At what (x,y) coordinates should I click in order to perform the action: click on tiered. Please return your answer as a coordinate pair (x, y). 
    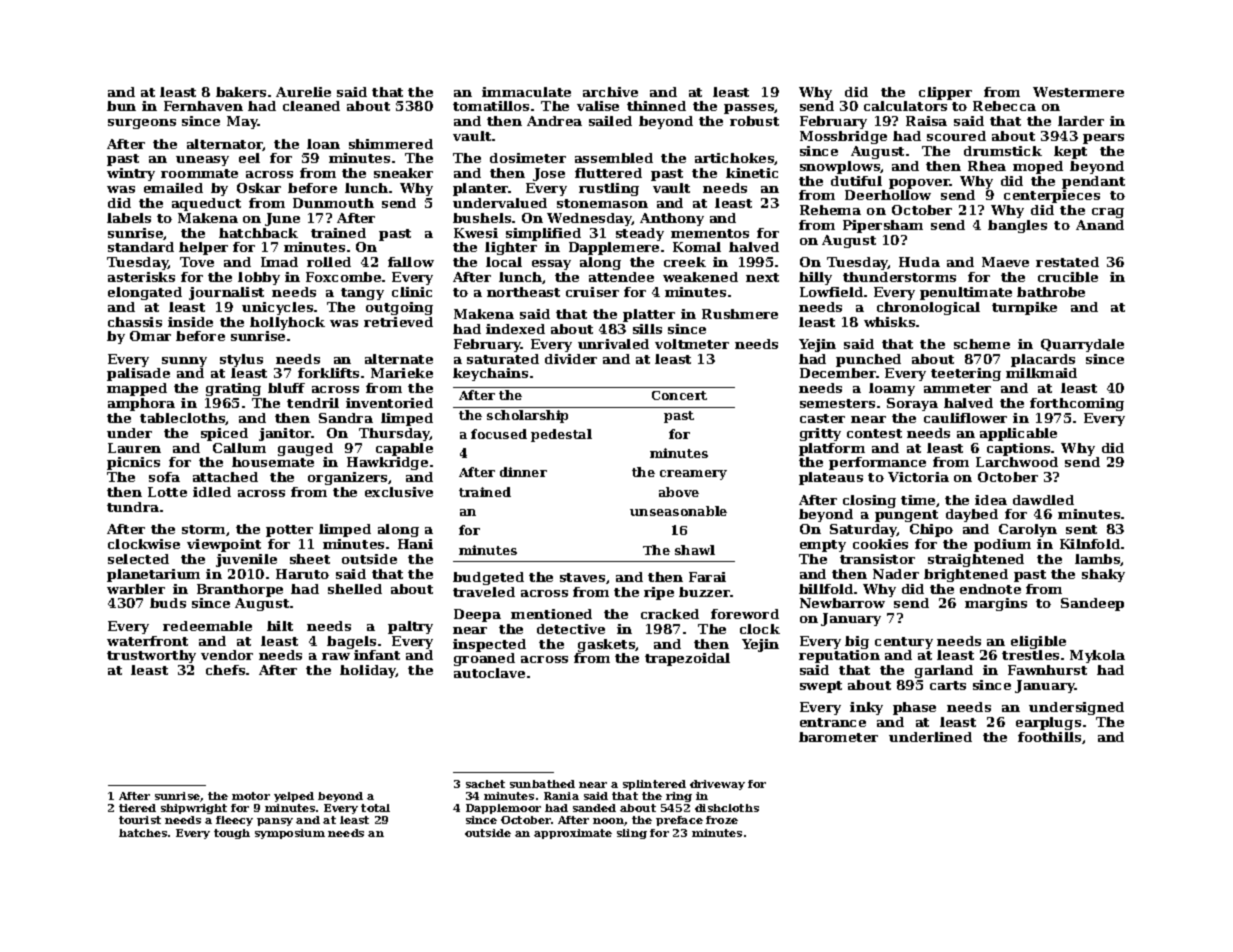
    Looking at the image, I should click on (137, 808).
